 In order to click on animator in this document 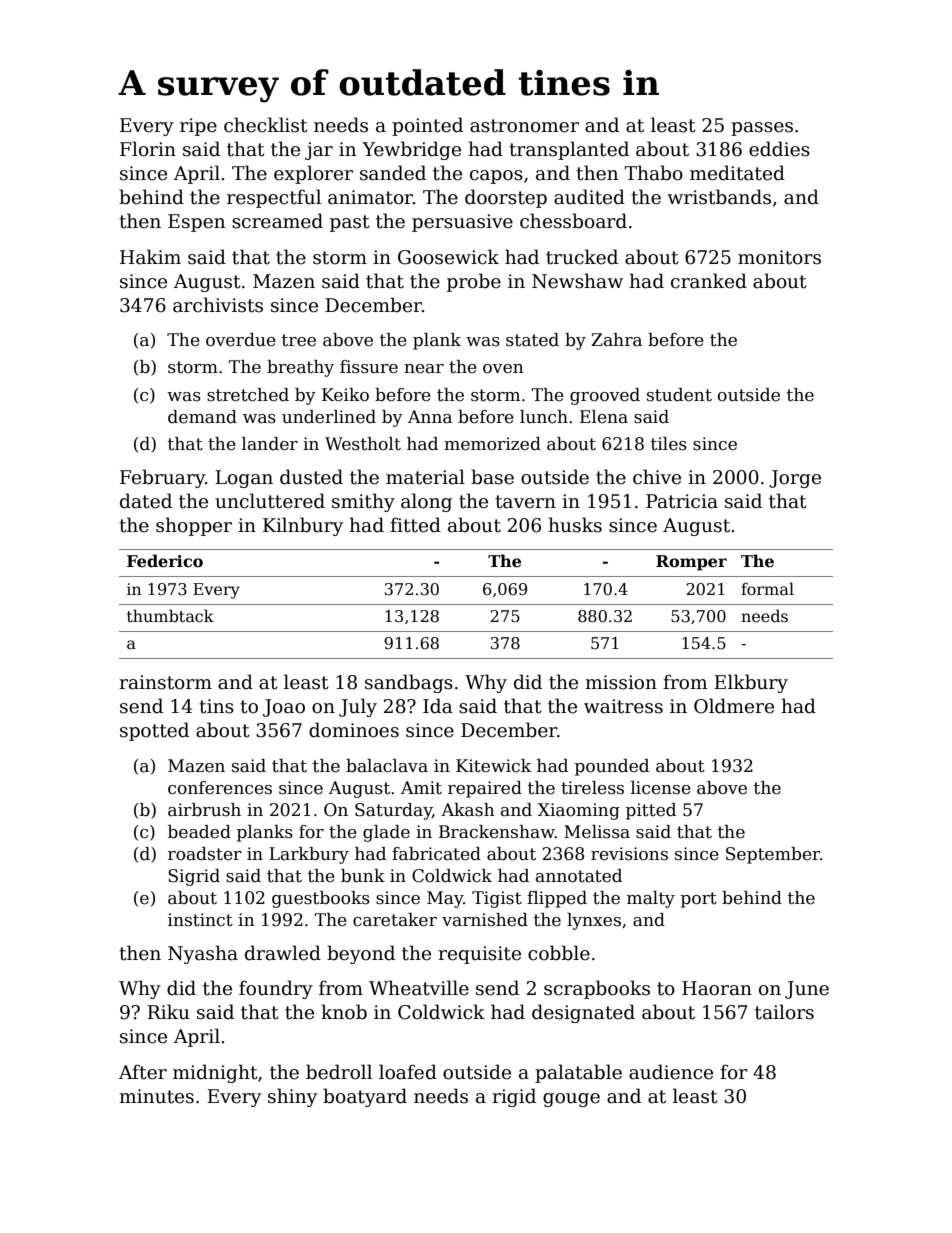, I will do `click(370, 197)`.
